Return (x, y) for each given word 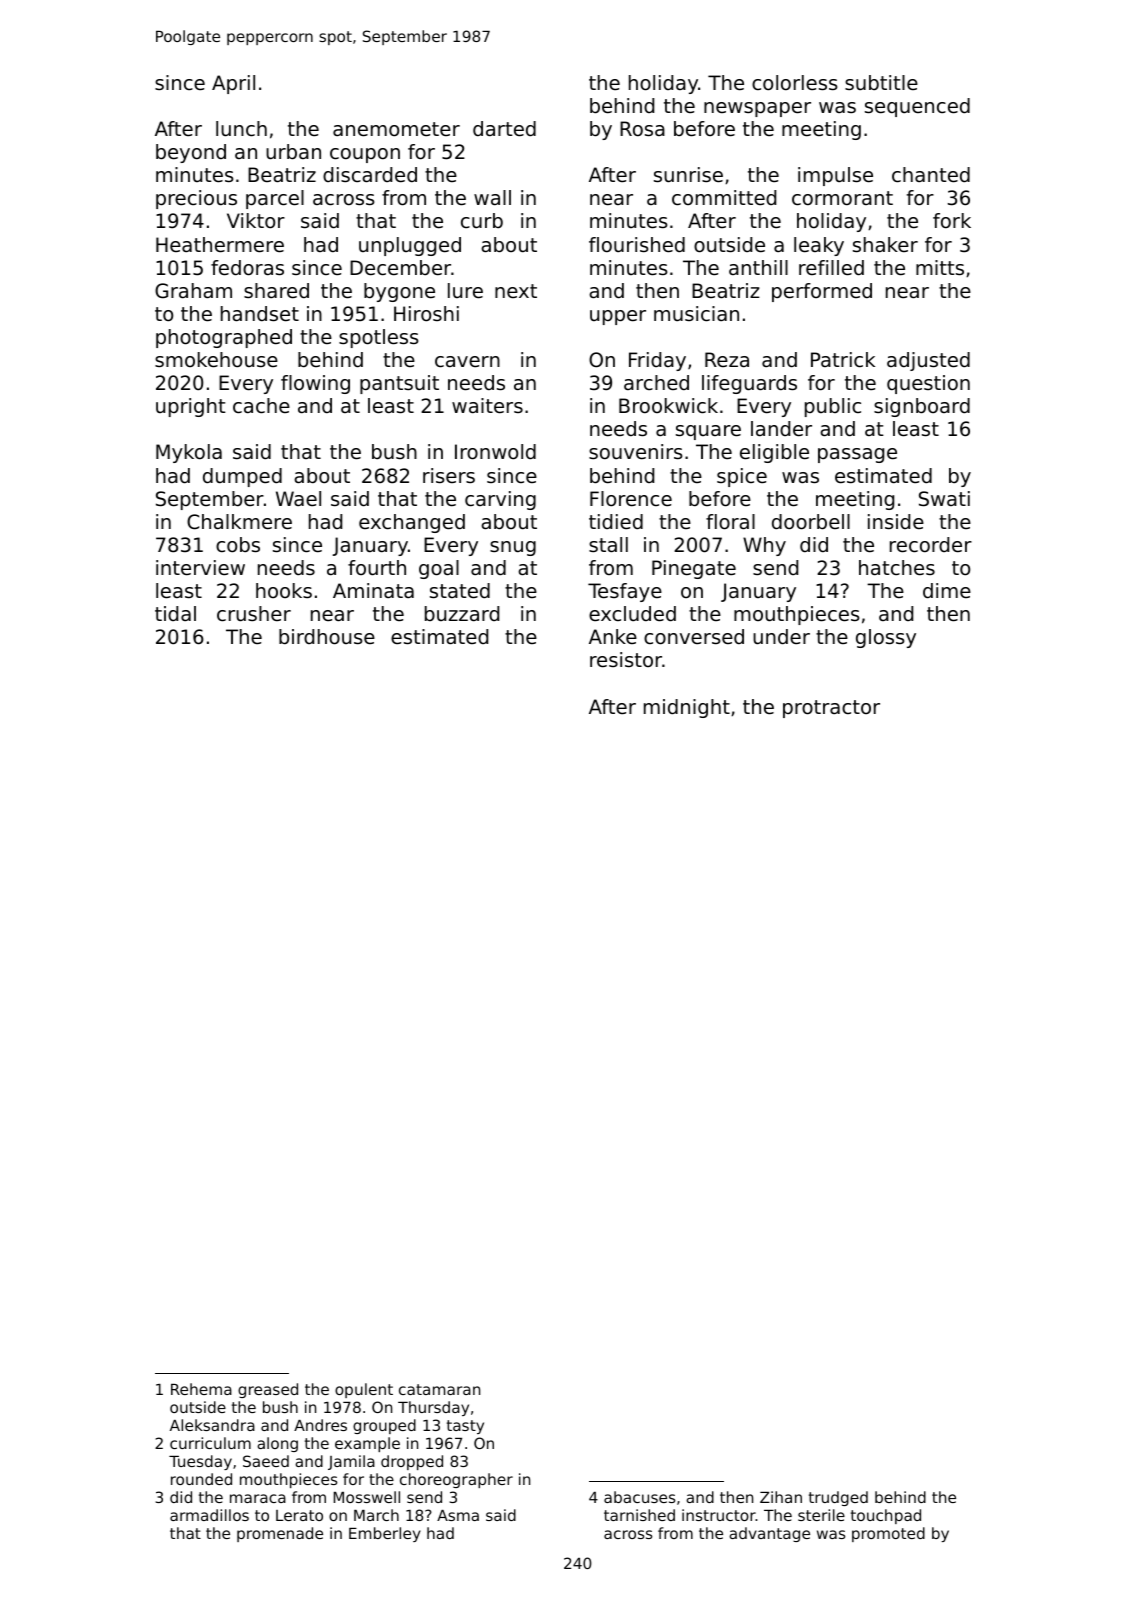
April (233, 84)
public (833, 407)
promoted (888, 1534)
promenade (280, 1534)
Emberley (385, 1534)
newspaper (757, 109)
